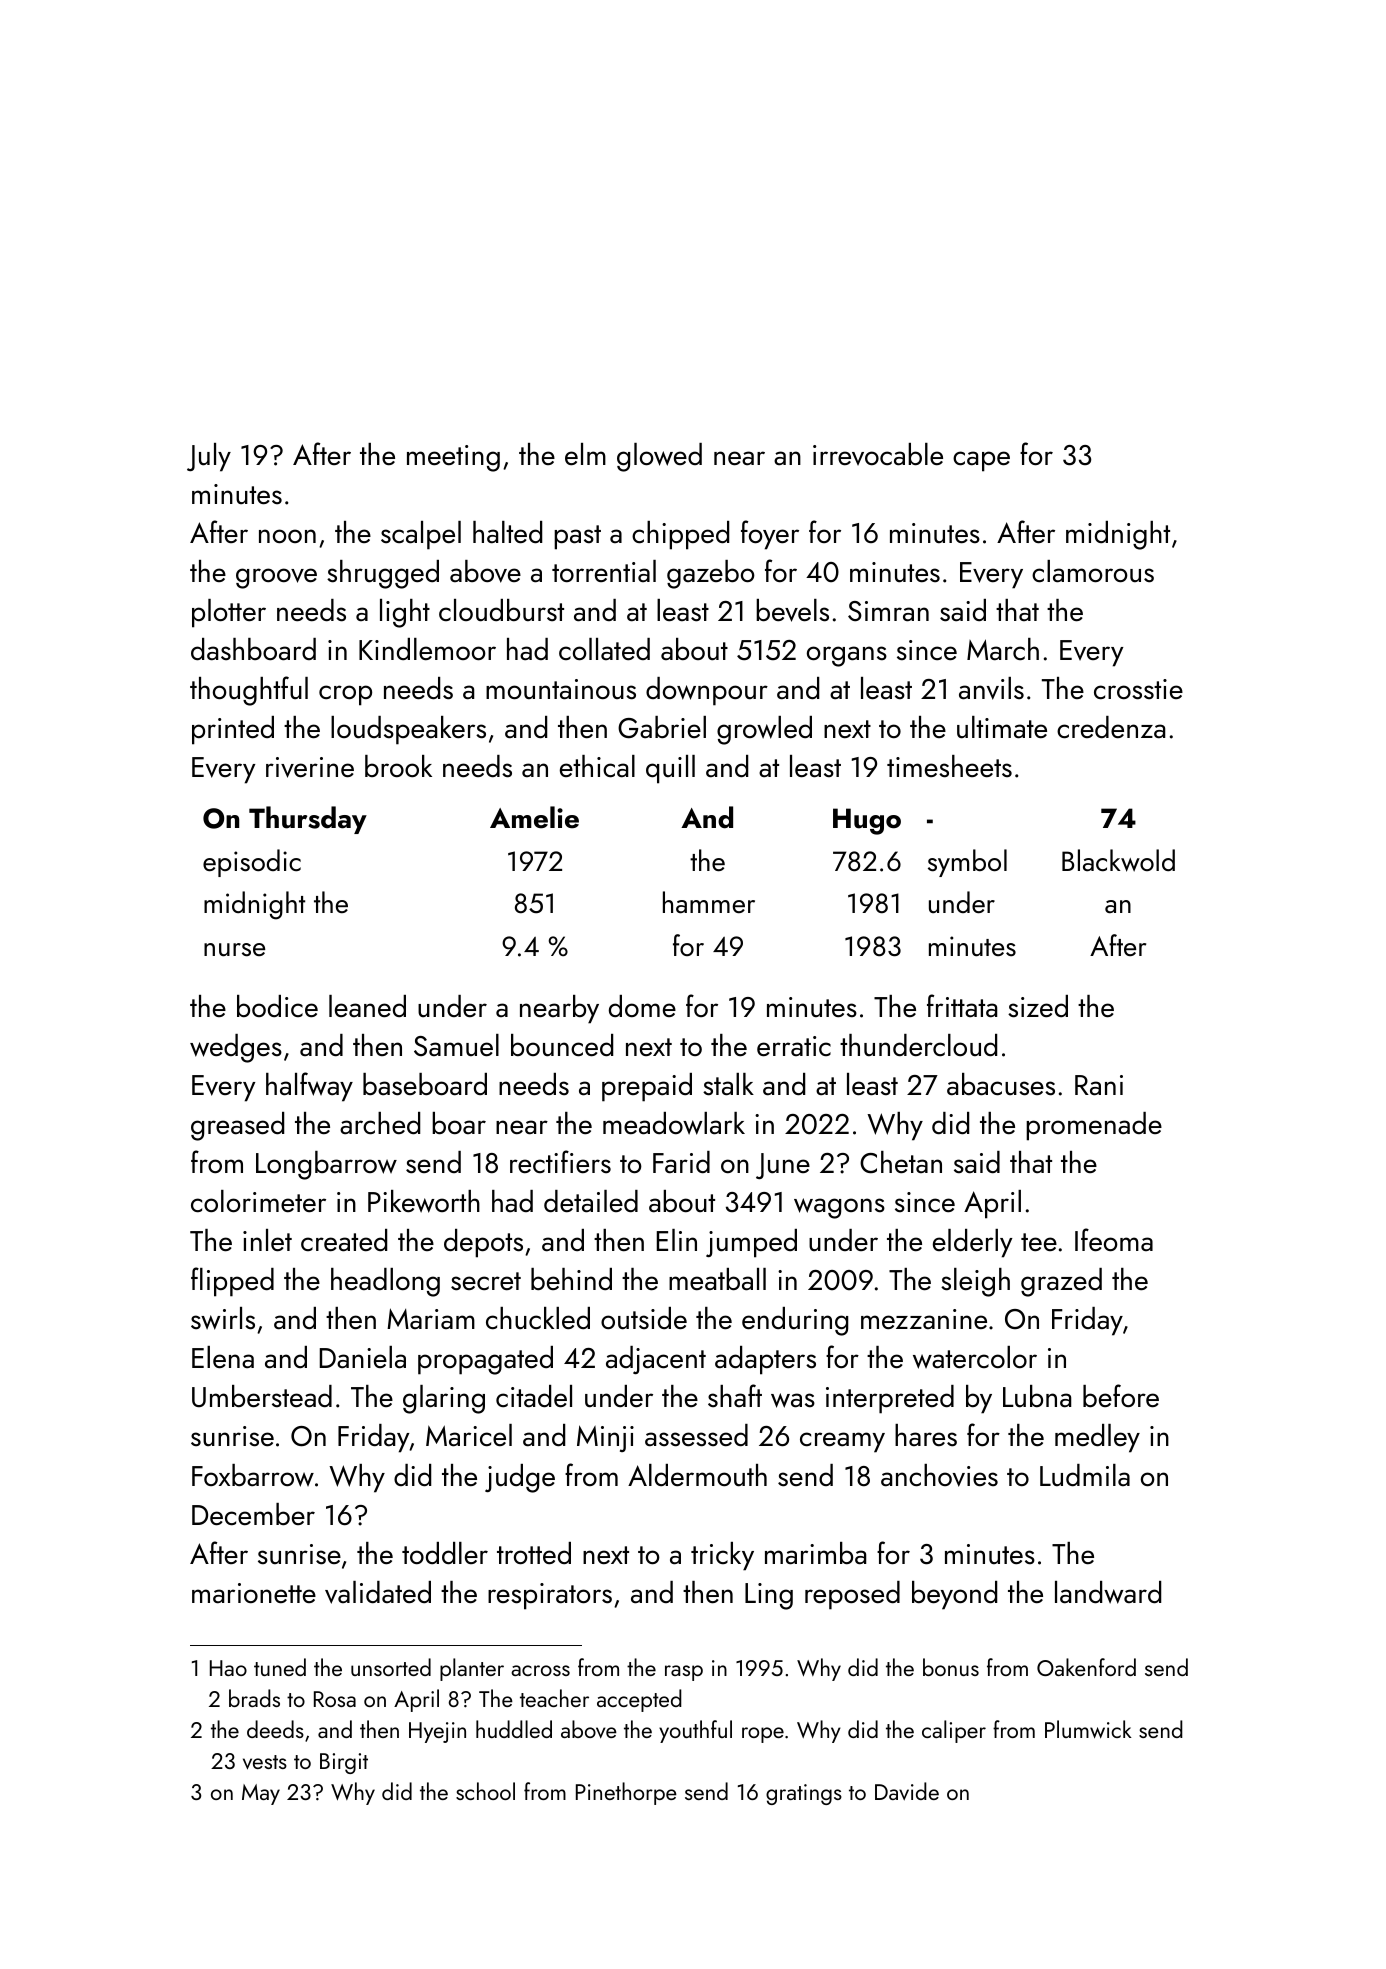 The width and height of the page is (1386, 1969). I want to click on Pikeworth, so click(424, 1201).
